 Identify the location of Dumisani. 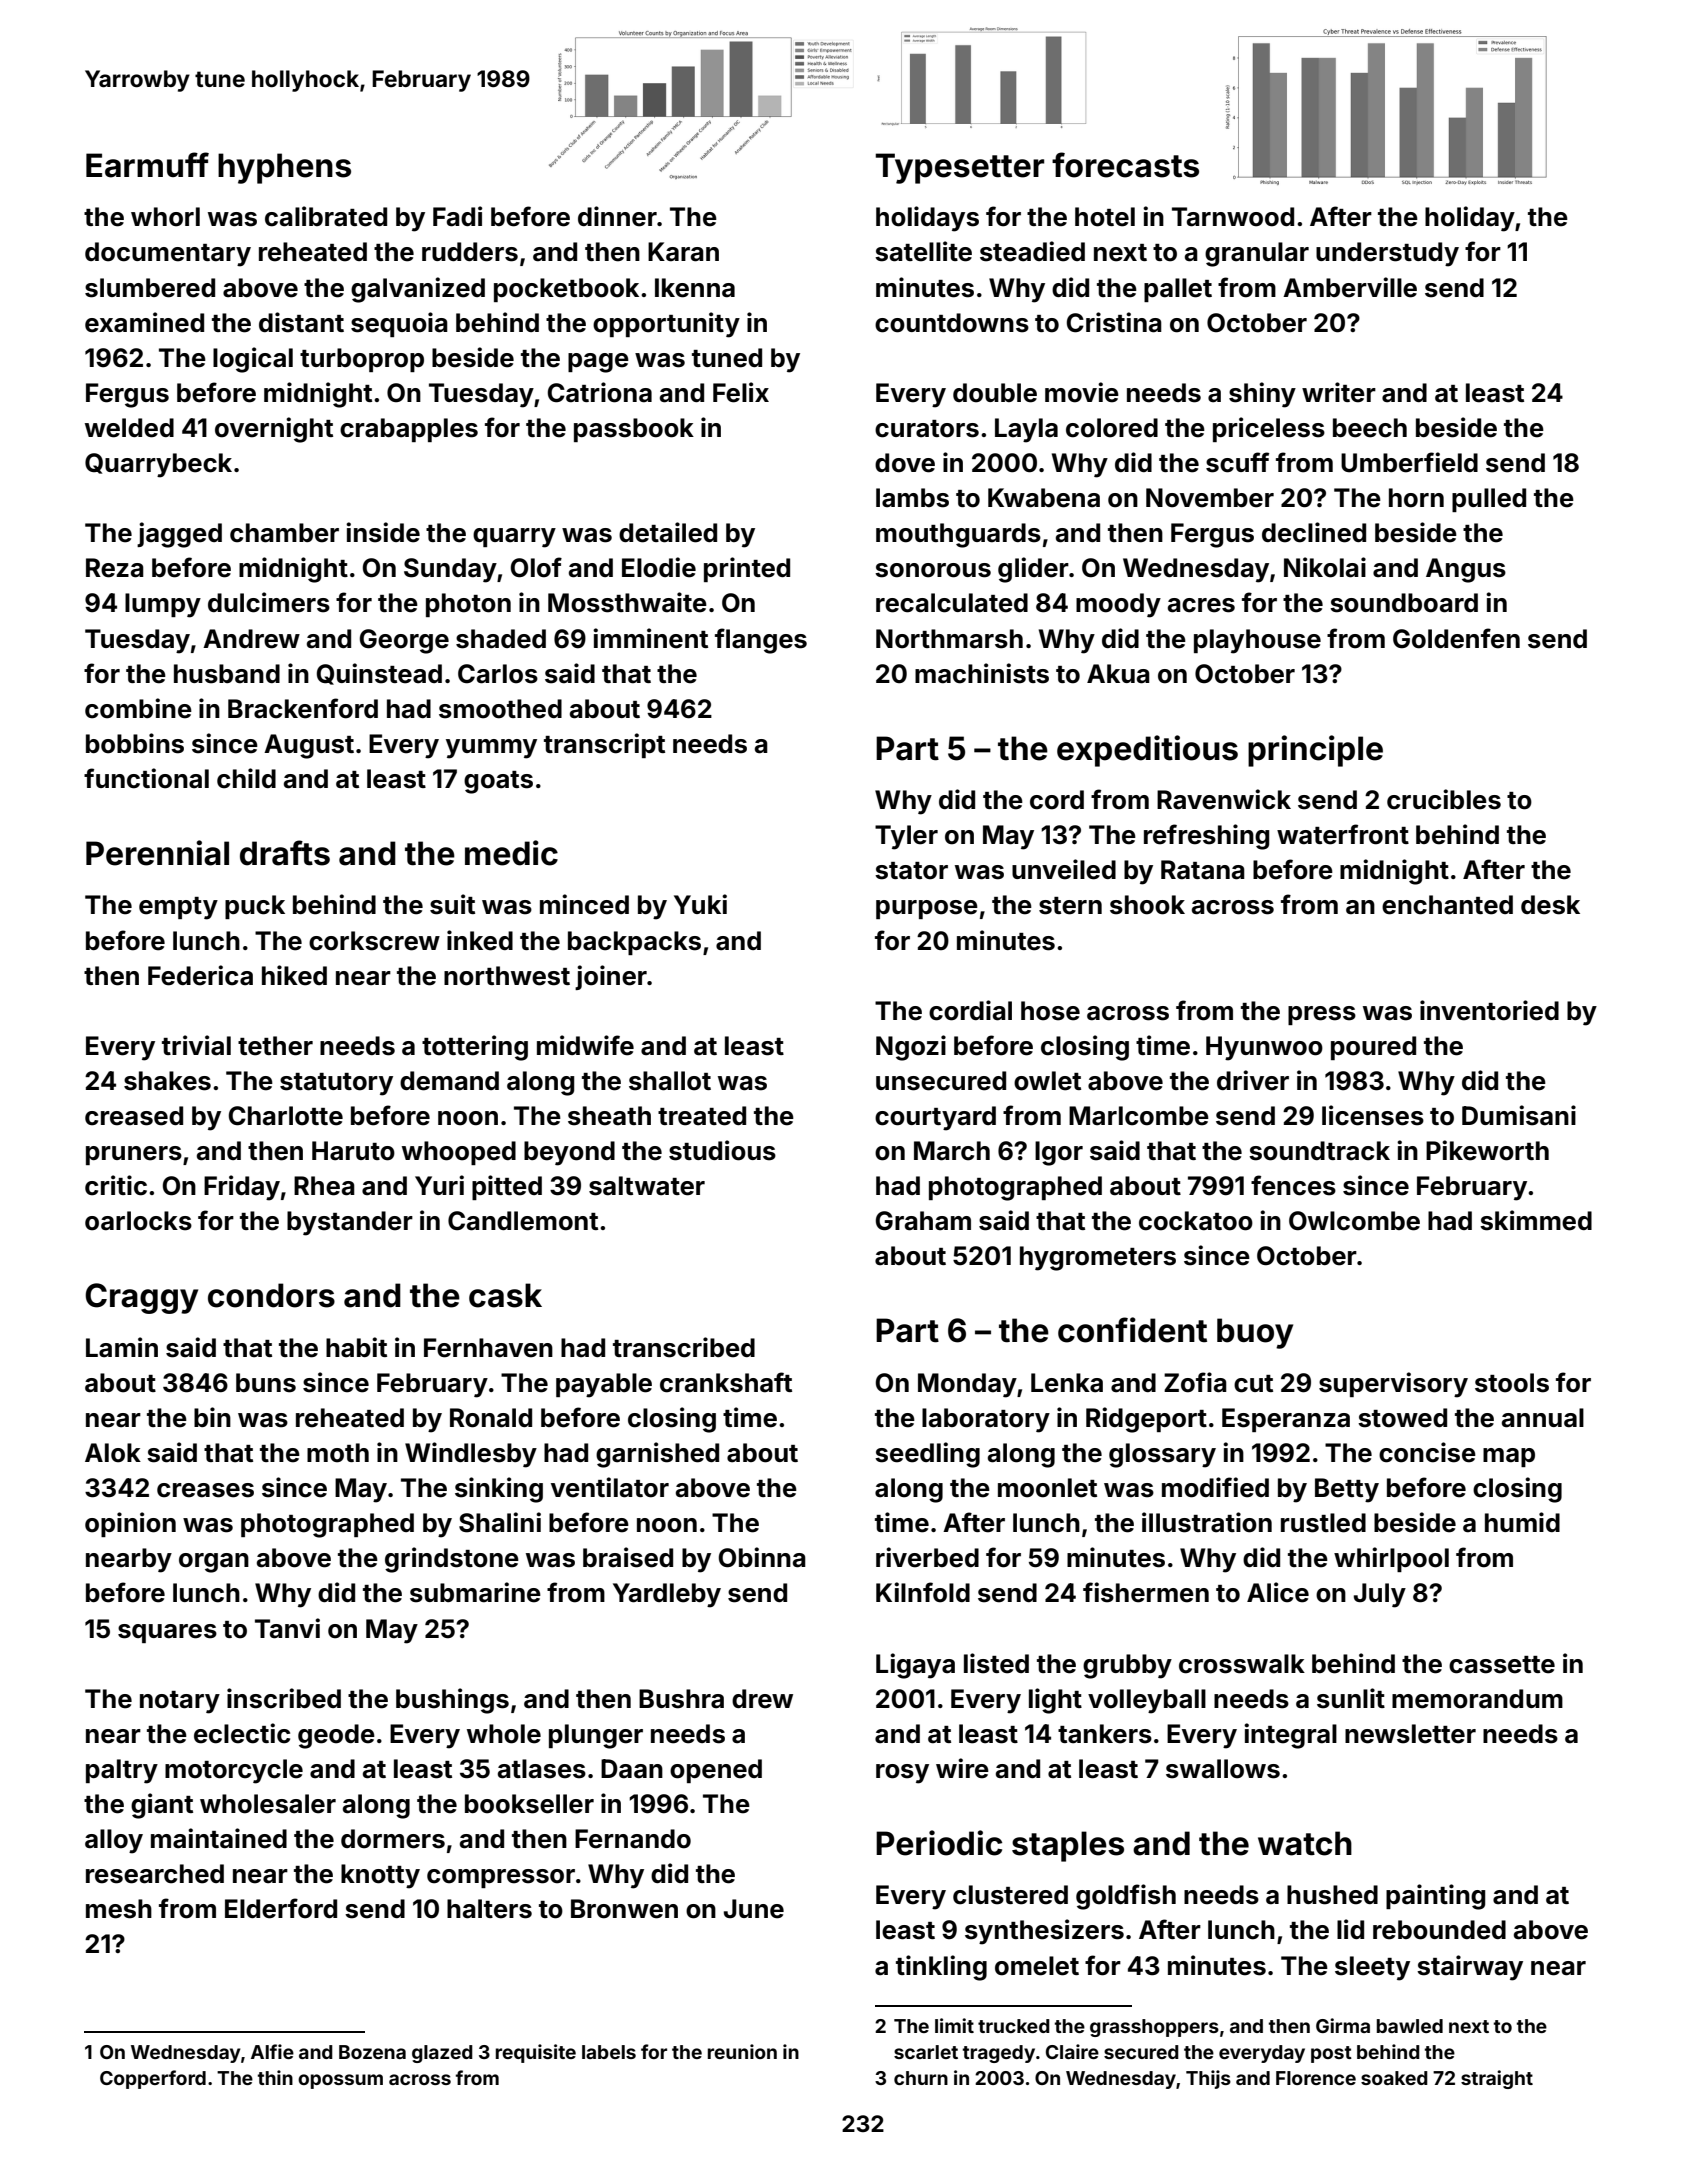
(1519, 1115).
